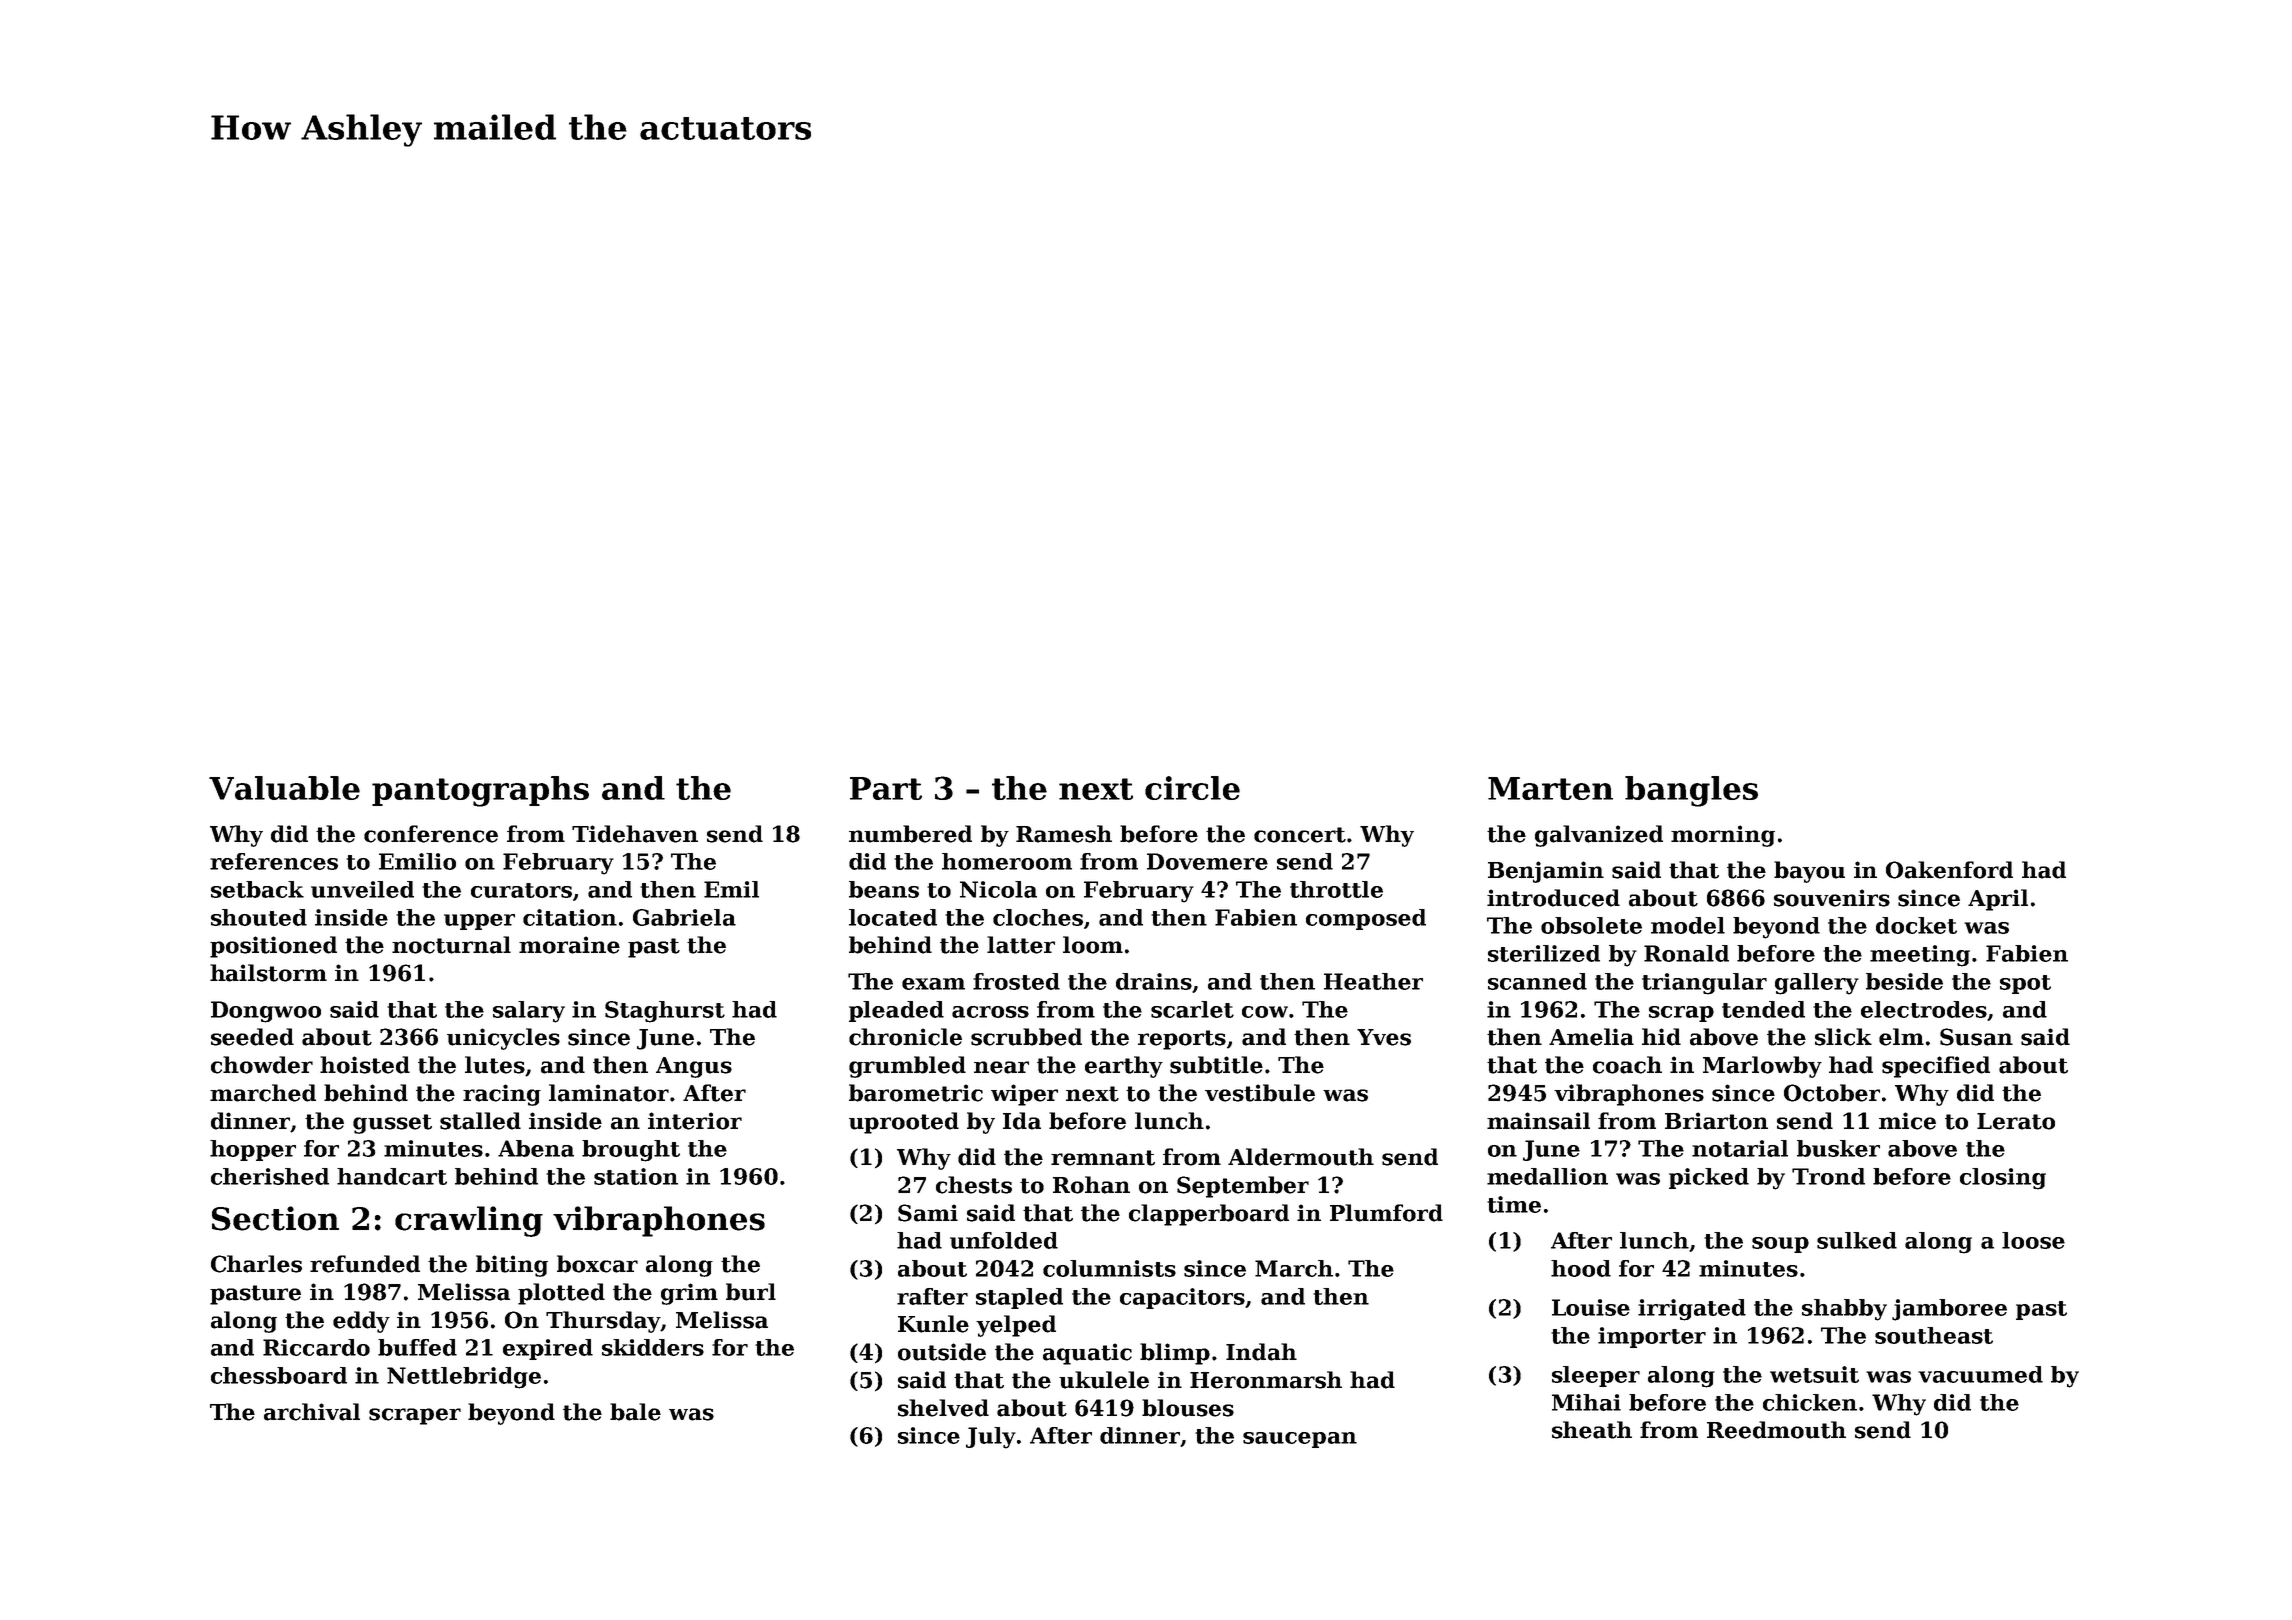  What do you see at coordinates (2003, 1179) in the page?
I see `closing` at bounding box center [2003, 1179].
